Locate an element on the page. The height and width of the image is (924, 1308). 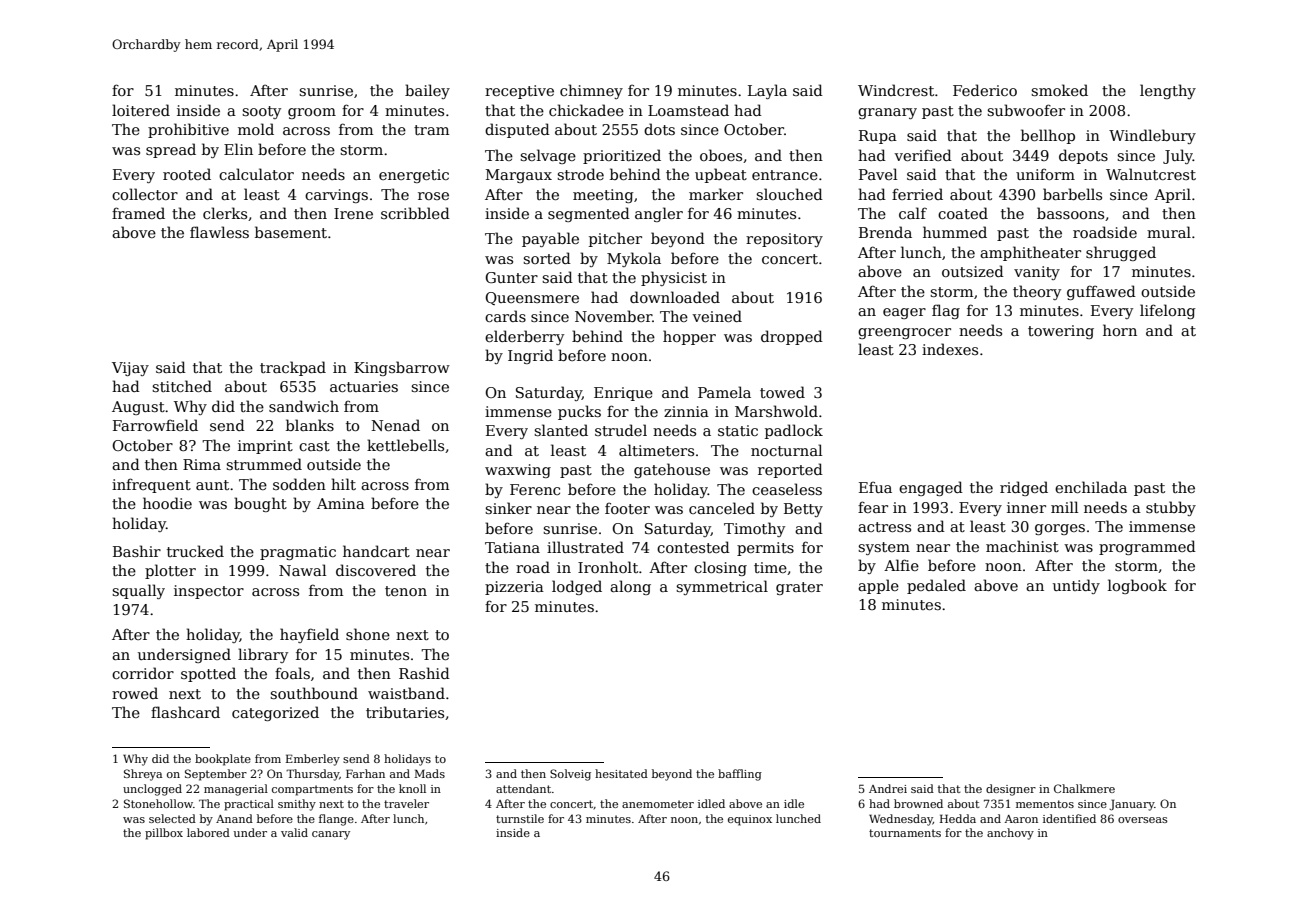
towering is located at coordinates (1061, 332).
